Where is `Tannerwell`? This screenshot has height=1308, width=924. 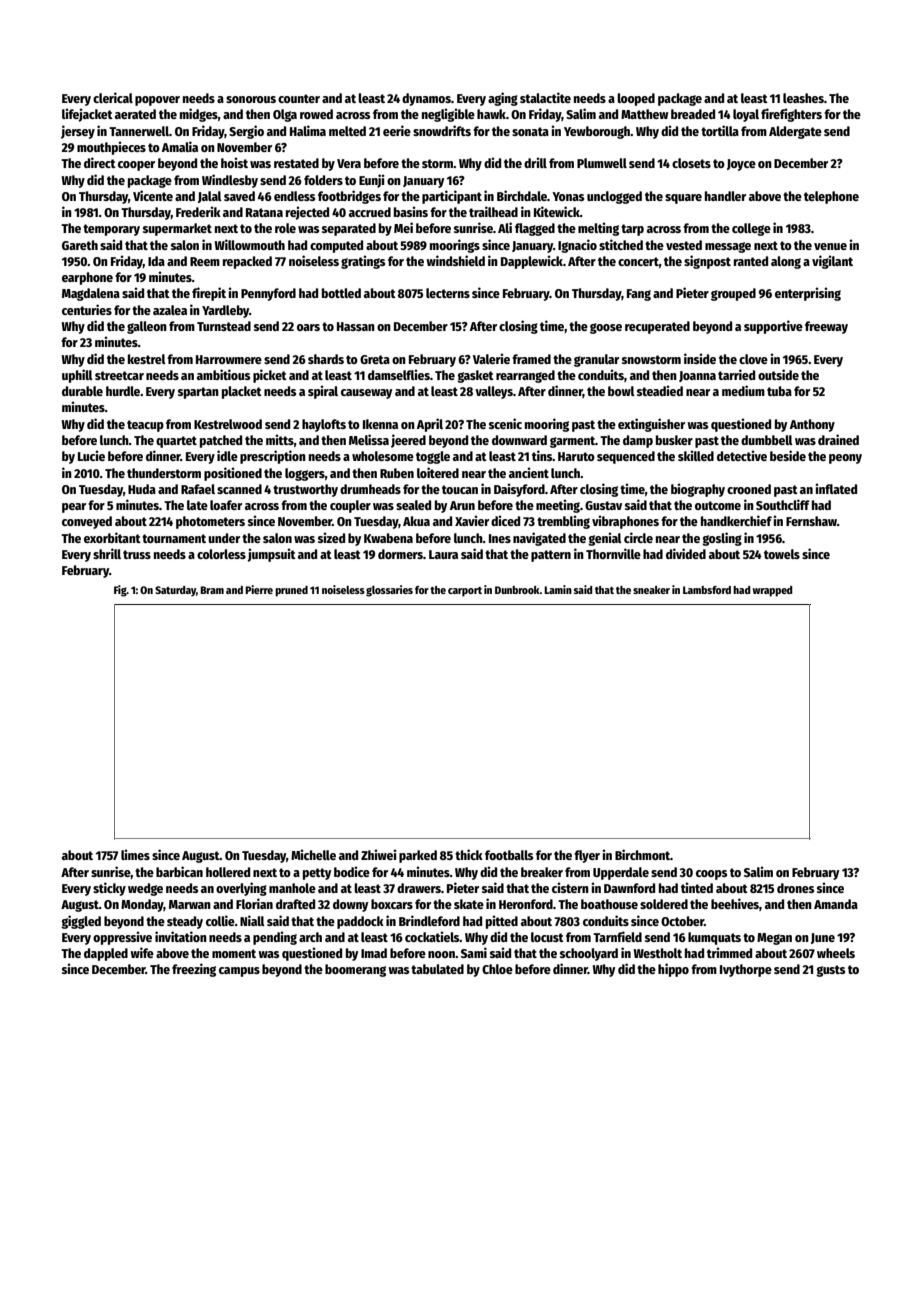 Tannerwell is located at coordinates (139, 131).
